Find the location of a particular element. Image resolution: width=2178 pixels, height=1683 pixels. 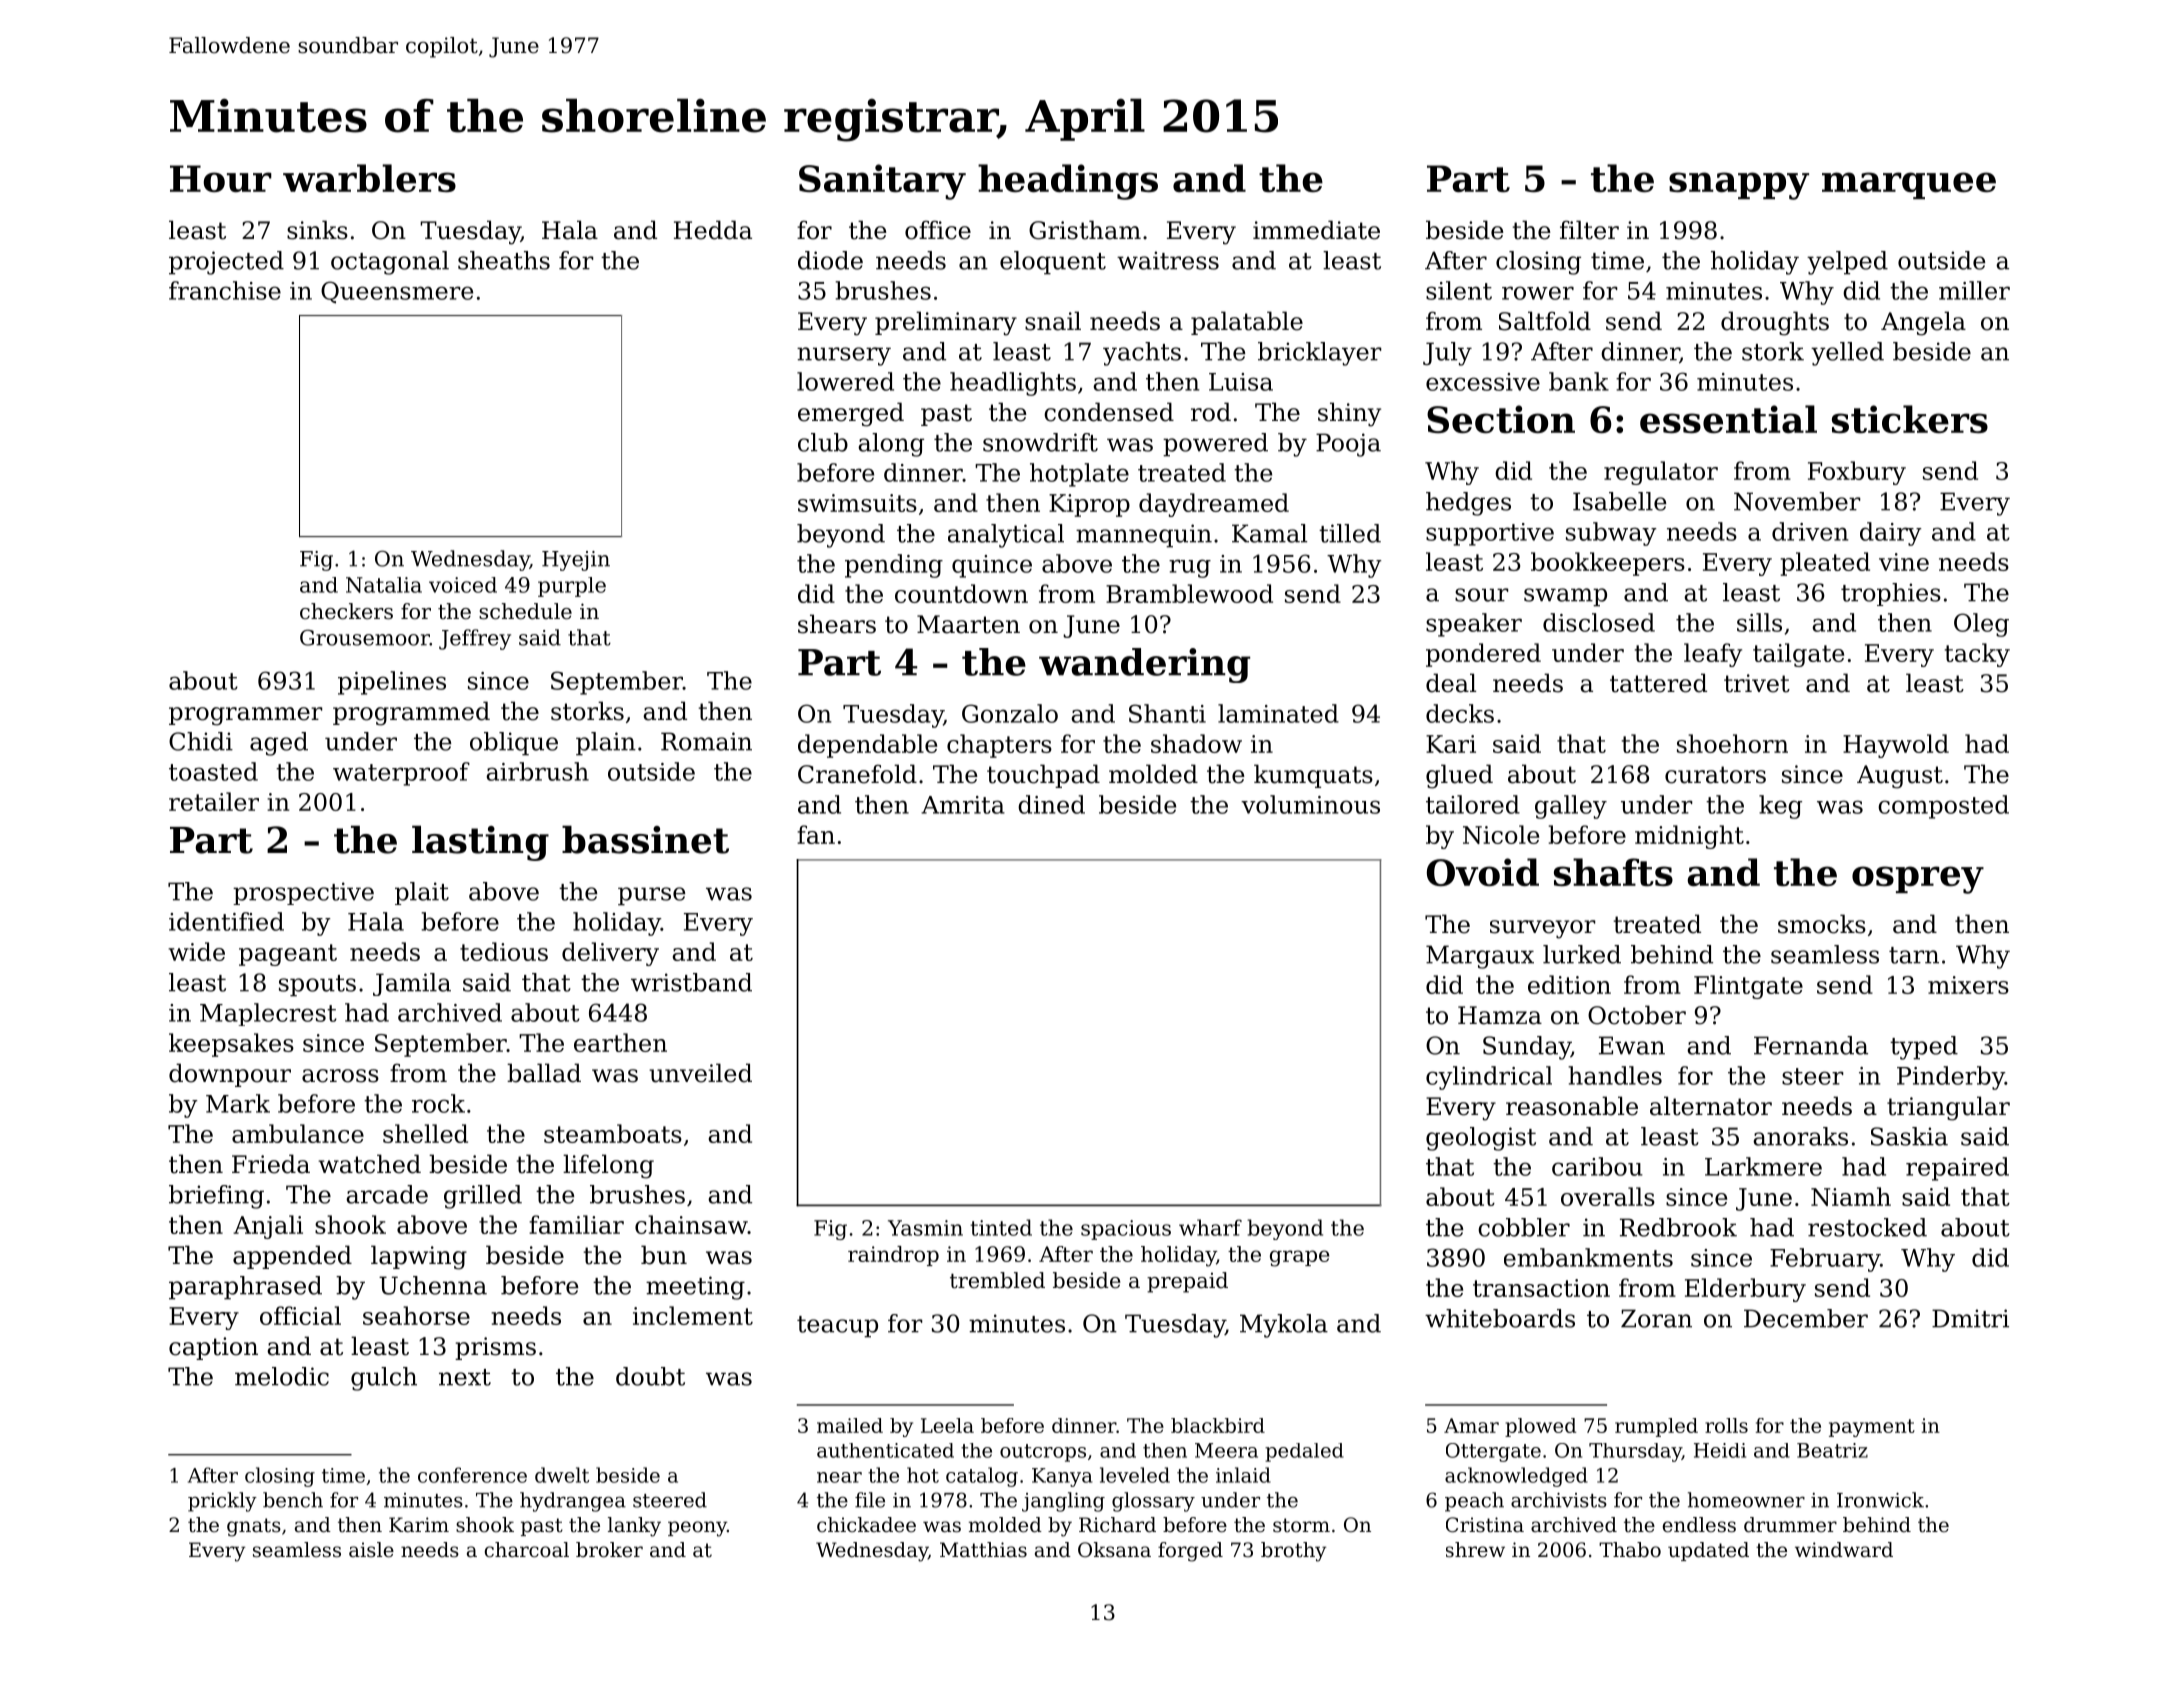

prickly is located at coordinates (222, 1502).
